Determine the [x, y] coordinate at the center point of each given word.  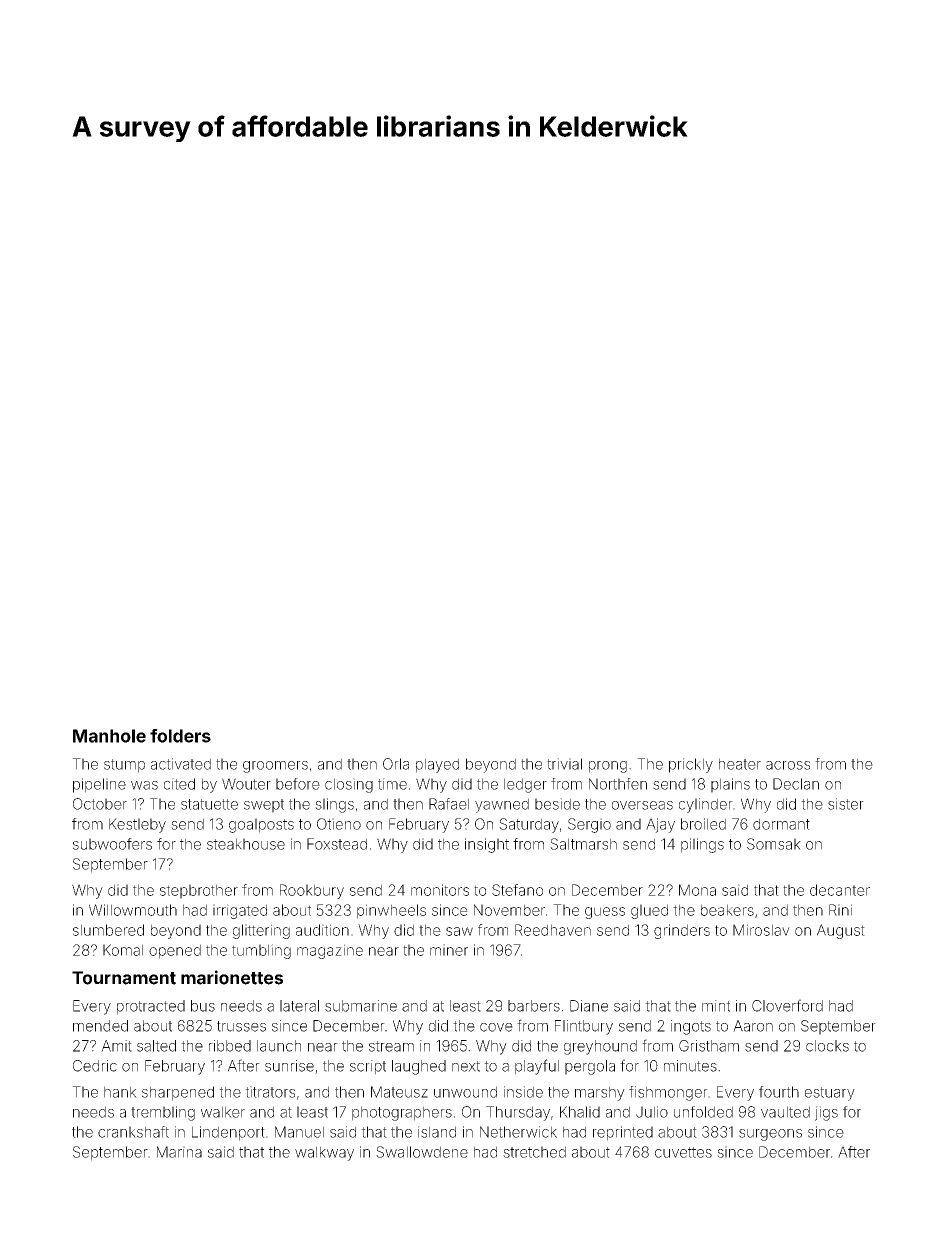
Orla [396, 764]
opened [175, 951]
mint [716, 1006]
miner [449, 950]
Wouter [246, 784]
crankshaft [133, 1132]
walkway [324, 1153]
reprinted [623, 1133]
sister [846, 804]
